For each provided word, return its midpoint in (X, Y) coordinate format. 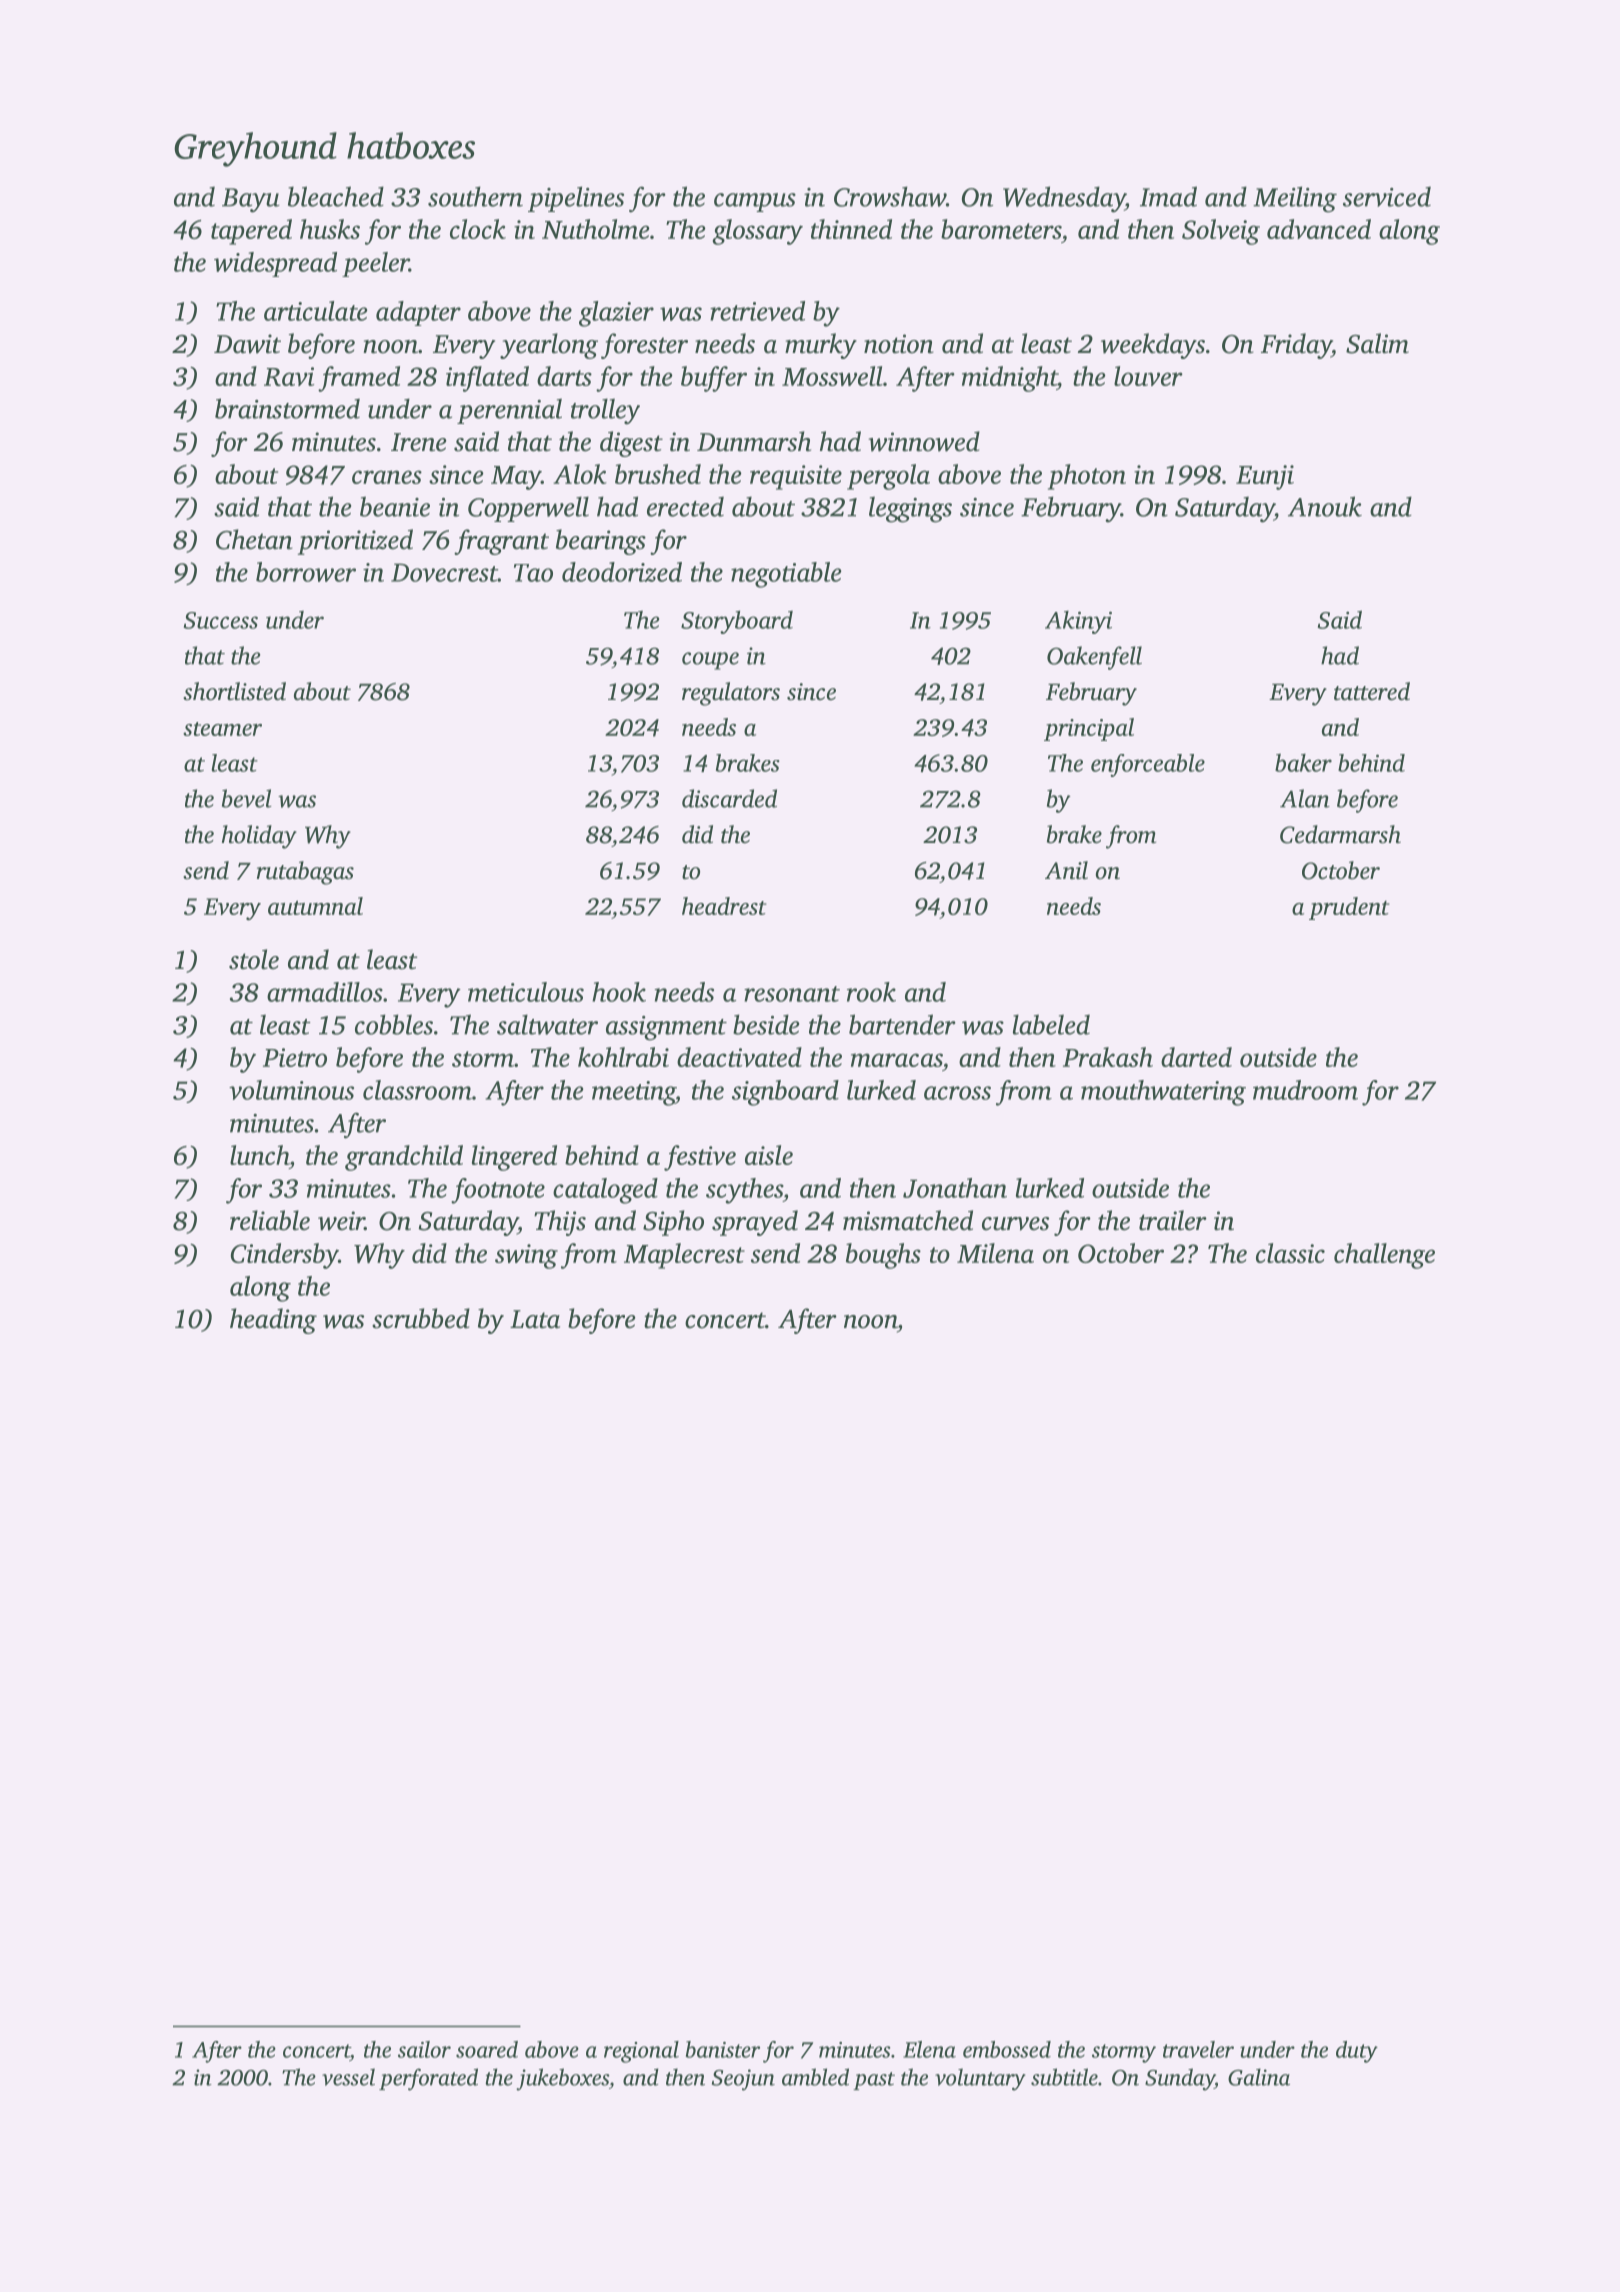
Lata (535, 1319)
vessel (348, 2077)
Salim (1377, 343)
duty (1357, 2052)
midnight (1009, 379)
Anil (1066, 870)
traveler (1198, 2049)
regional (641, 2052)
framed (359, 379)
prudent (1349, 908)
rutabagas (305, 873)
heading (273, 1321)
